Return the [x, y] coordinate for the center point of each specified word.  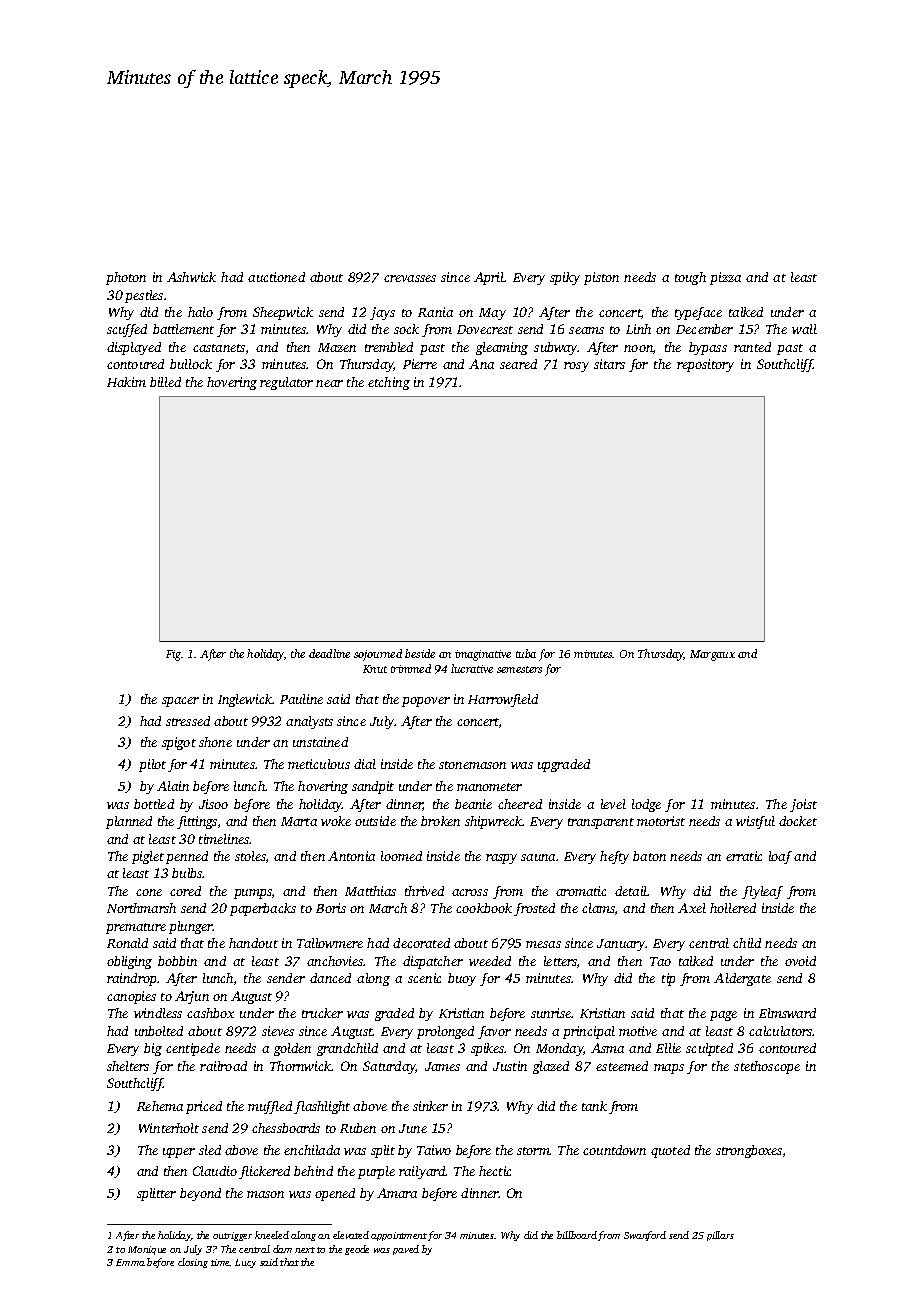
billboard [577, 1235]
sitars [609, 364]
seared [518, 364]
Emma [130, 1262]
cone [149, 892]
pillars [720, 1236]
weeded [490, 961]
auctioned [276, 277]
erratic [744, 856]
